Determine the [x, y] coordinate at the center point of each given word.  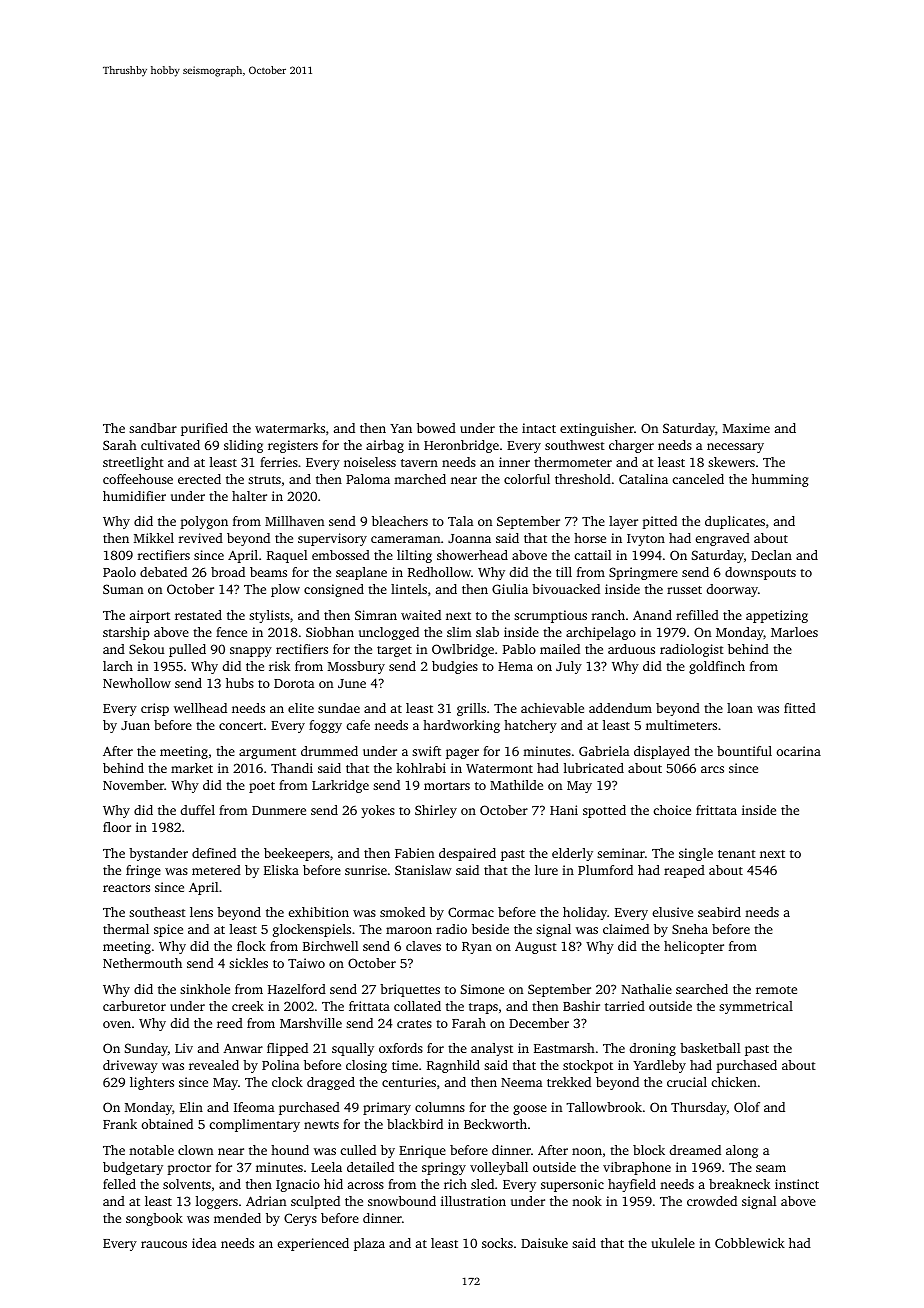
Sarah [120, 445]
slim [459, 632]
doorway [732, 590]
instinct [797, 1184]
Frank [120, 1124]
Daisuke [544, 1243]
